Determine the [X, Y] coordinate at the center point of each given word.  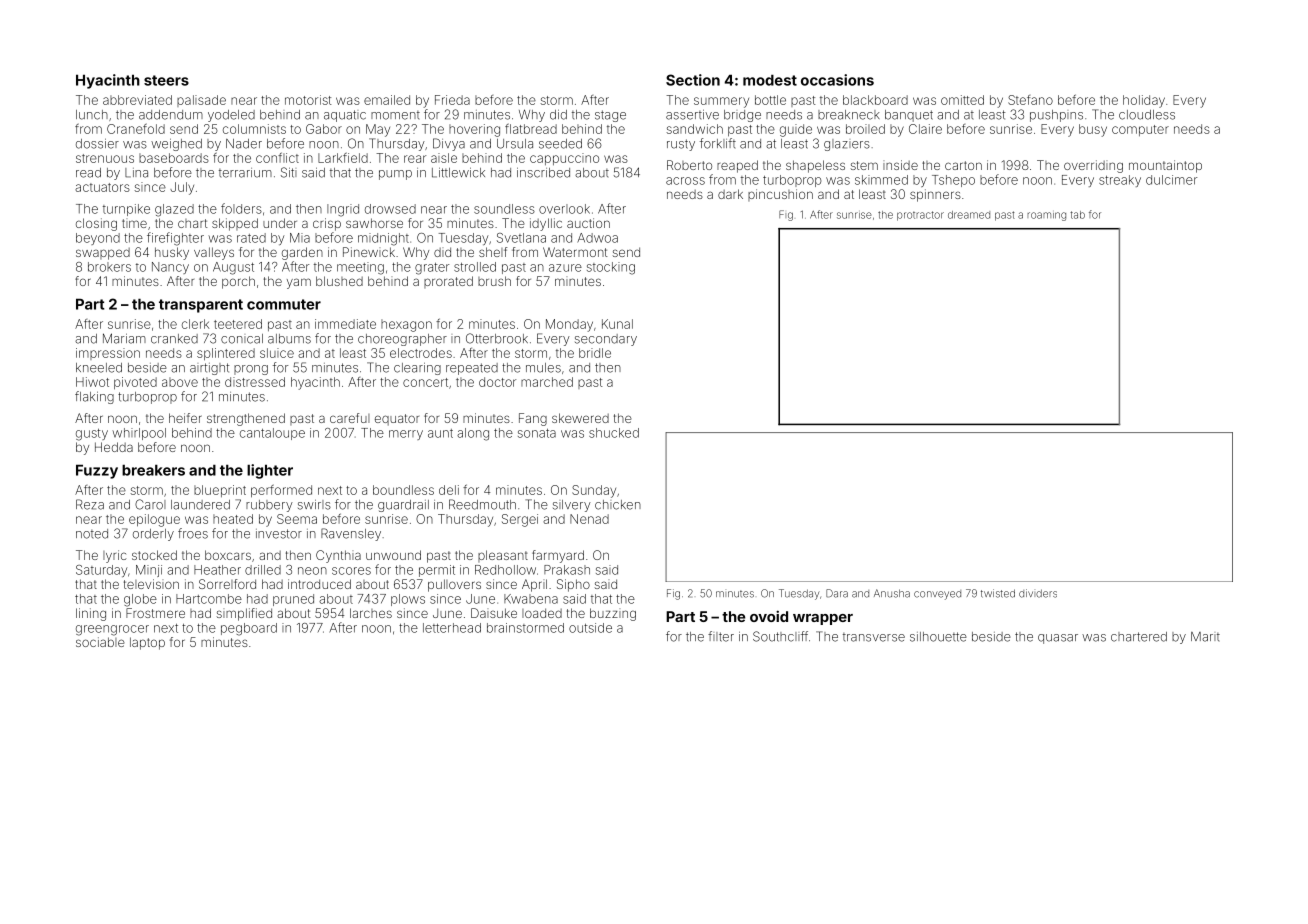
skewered [580, 418]
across [685, 181]
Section [693, 80]
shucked [614, 433]
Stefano [1030, 100]
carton [963, 165]
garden [302, 253]
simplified [244, 614]
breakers [153, 470]
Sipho [573, 585]
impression [108, 354]
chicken [618, 505]
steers [166, 80]
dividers [1038, 593]
